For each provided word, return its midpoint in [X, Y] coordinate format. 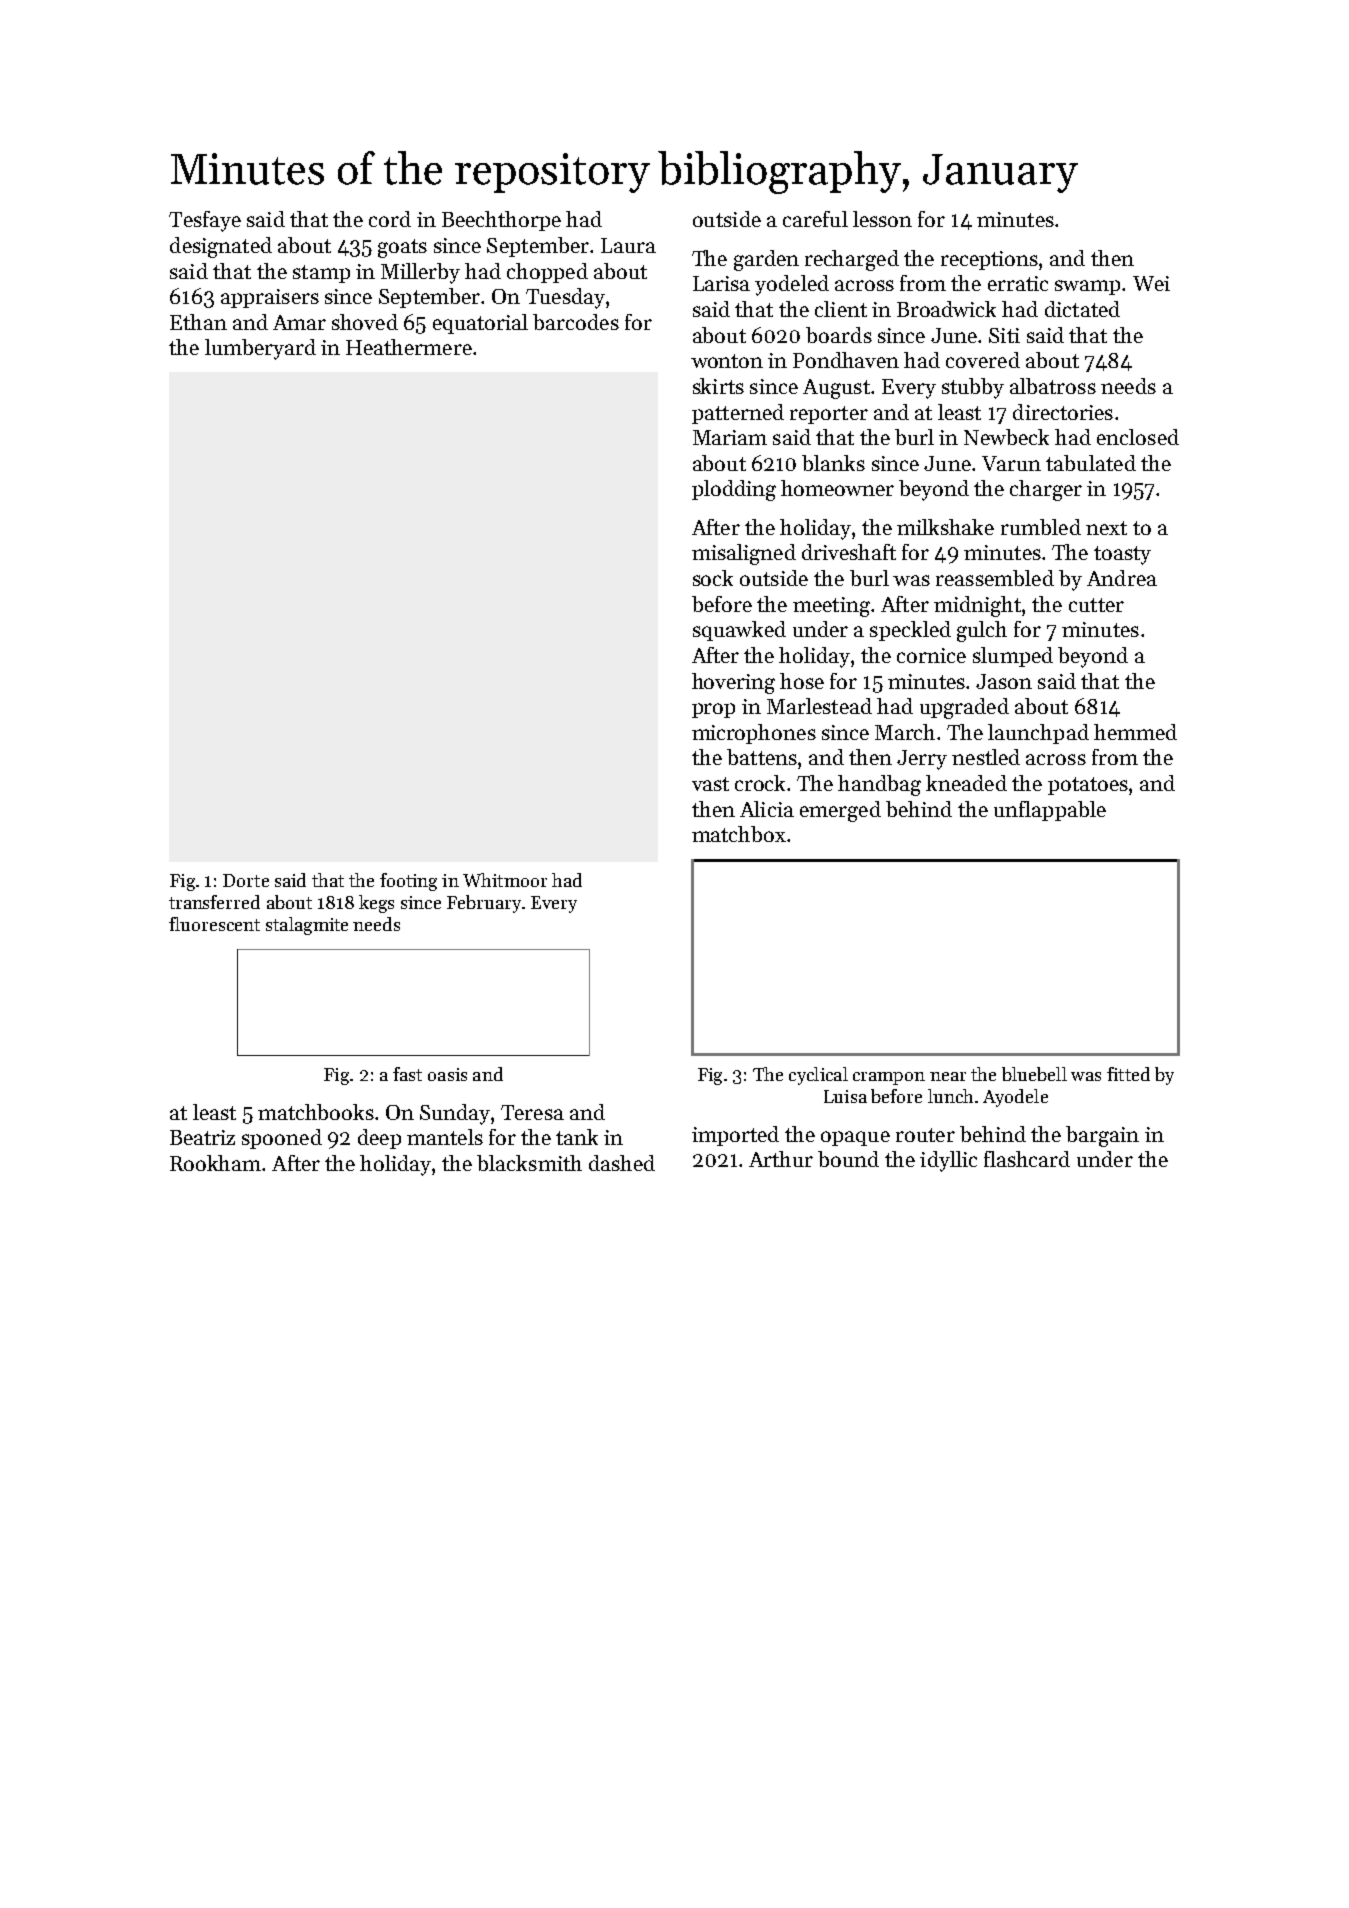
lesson [882, 219]
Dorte [246, 880]
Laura [628, 245]
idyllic [948, 1161]
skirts [718, 386]
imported [735, 1136]
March [905, 732]
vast [710, 784]
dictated [1082, 309]
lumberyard [260, 349]
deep [379, 1139]
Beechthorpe [501, 221]
